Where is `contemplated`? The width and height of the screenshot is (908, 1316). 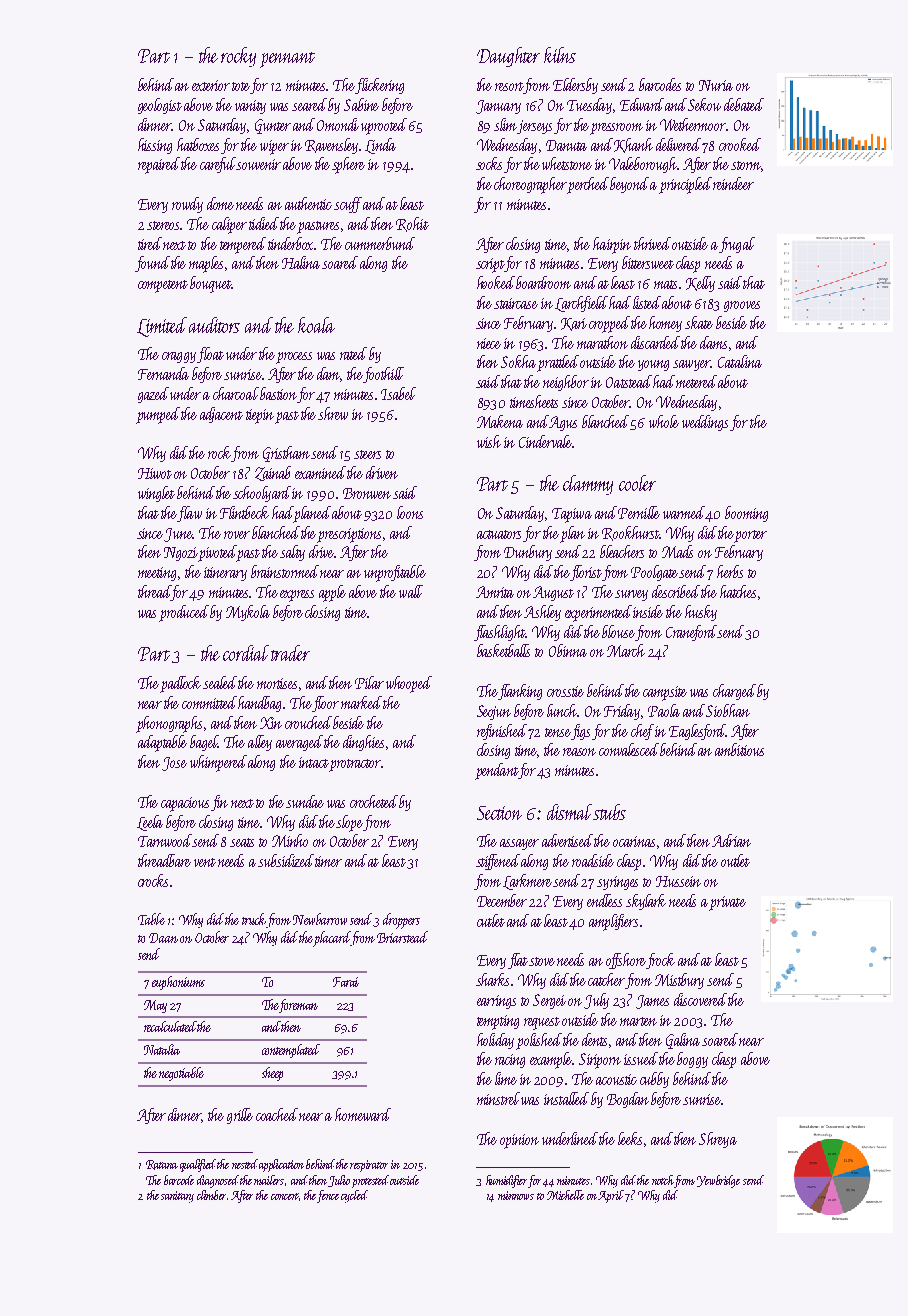
contemplated is located at coordinates (291, 1051).
